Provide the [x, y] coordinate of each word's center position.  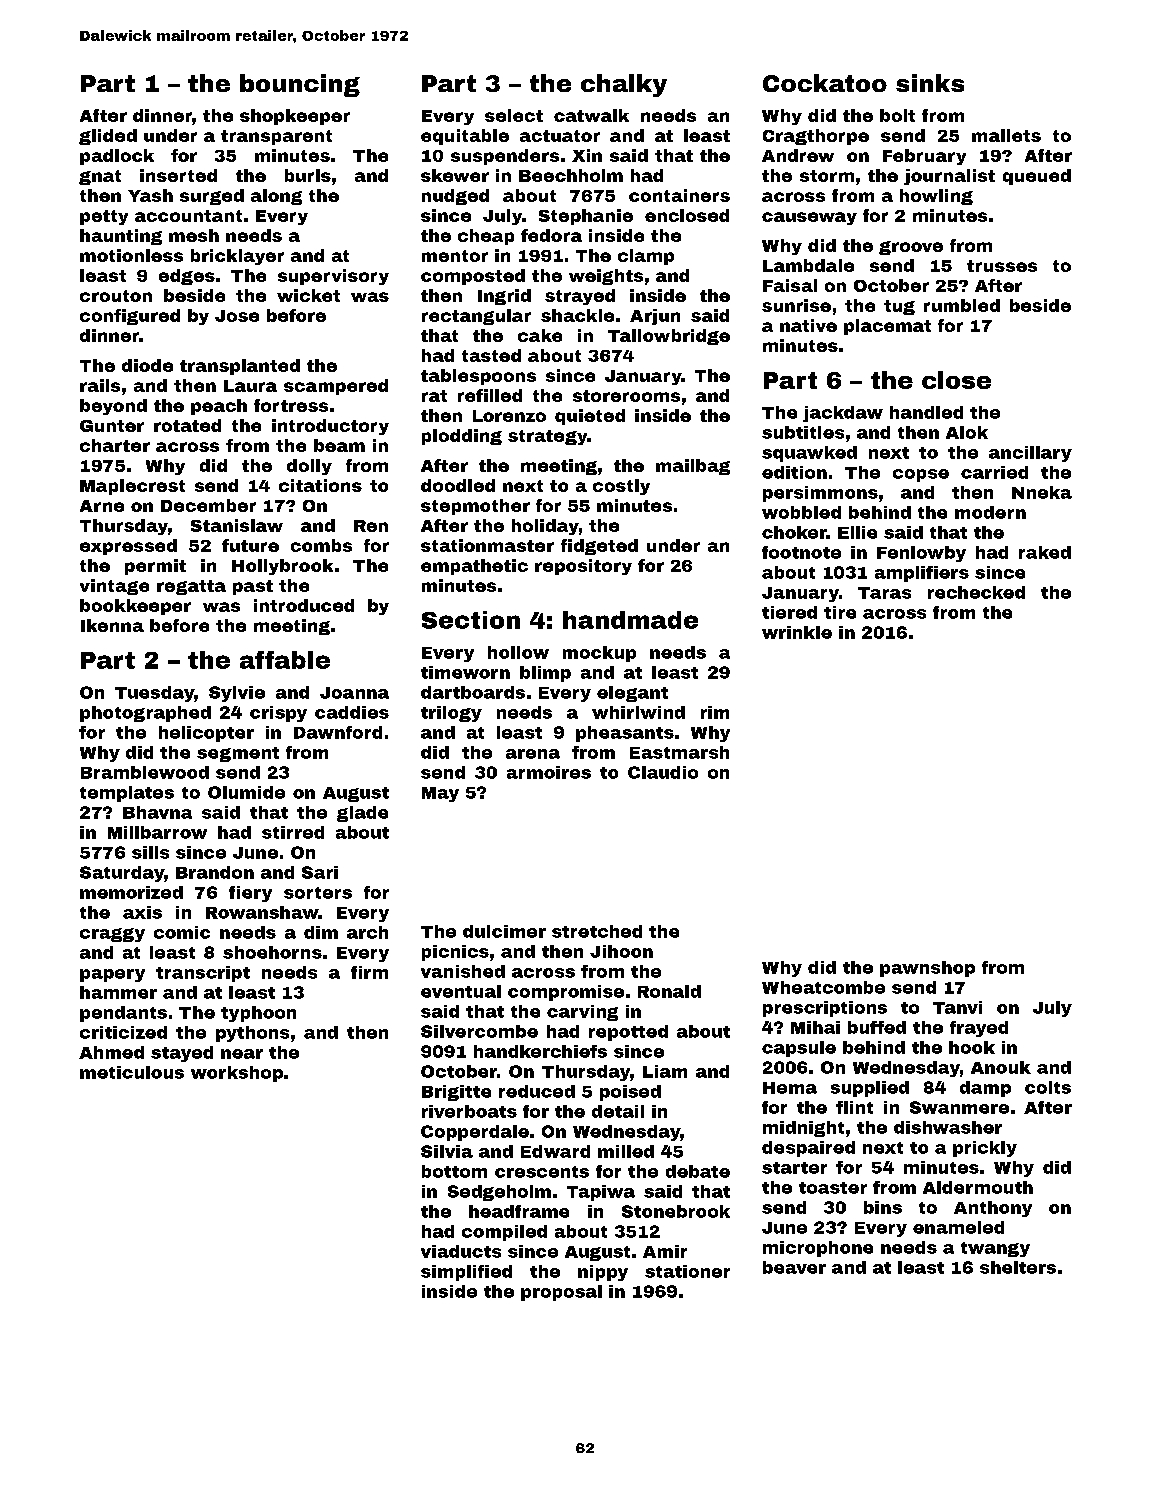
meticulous [132, 1072]
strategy [547, 437]
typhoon [258, 1014]
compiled [504, 1233]
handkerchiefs [540, 1051]
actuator [560, 136]
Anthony [993, 1209]
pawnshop [927, 969]
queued [1037, 177]
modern [990, 512]
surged [212, 197]
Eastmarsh [679, 752]
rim [715, 712]
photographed [145, 714]
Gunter [112, 426]
